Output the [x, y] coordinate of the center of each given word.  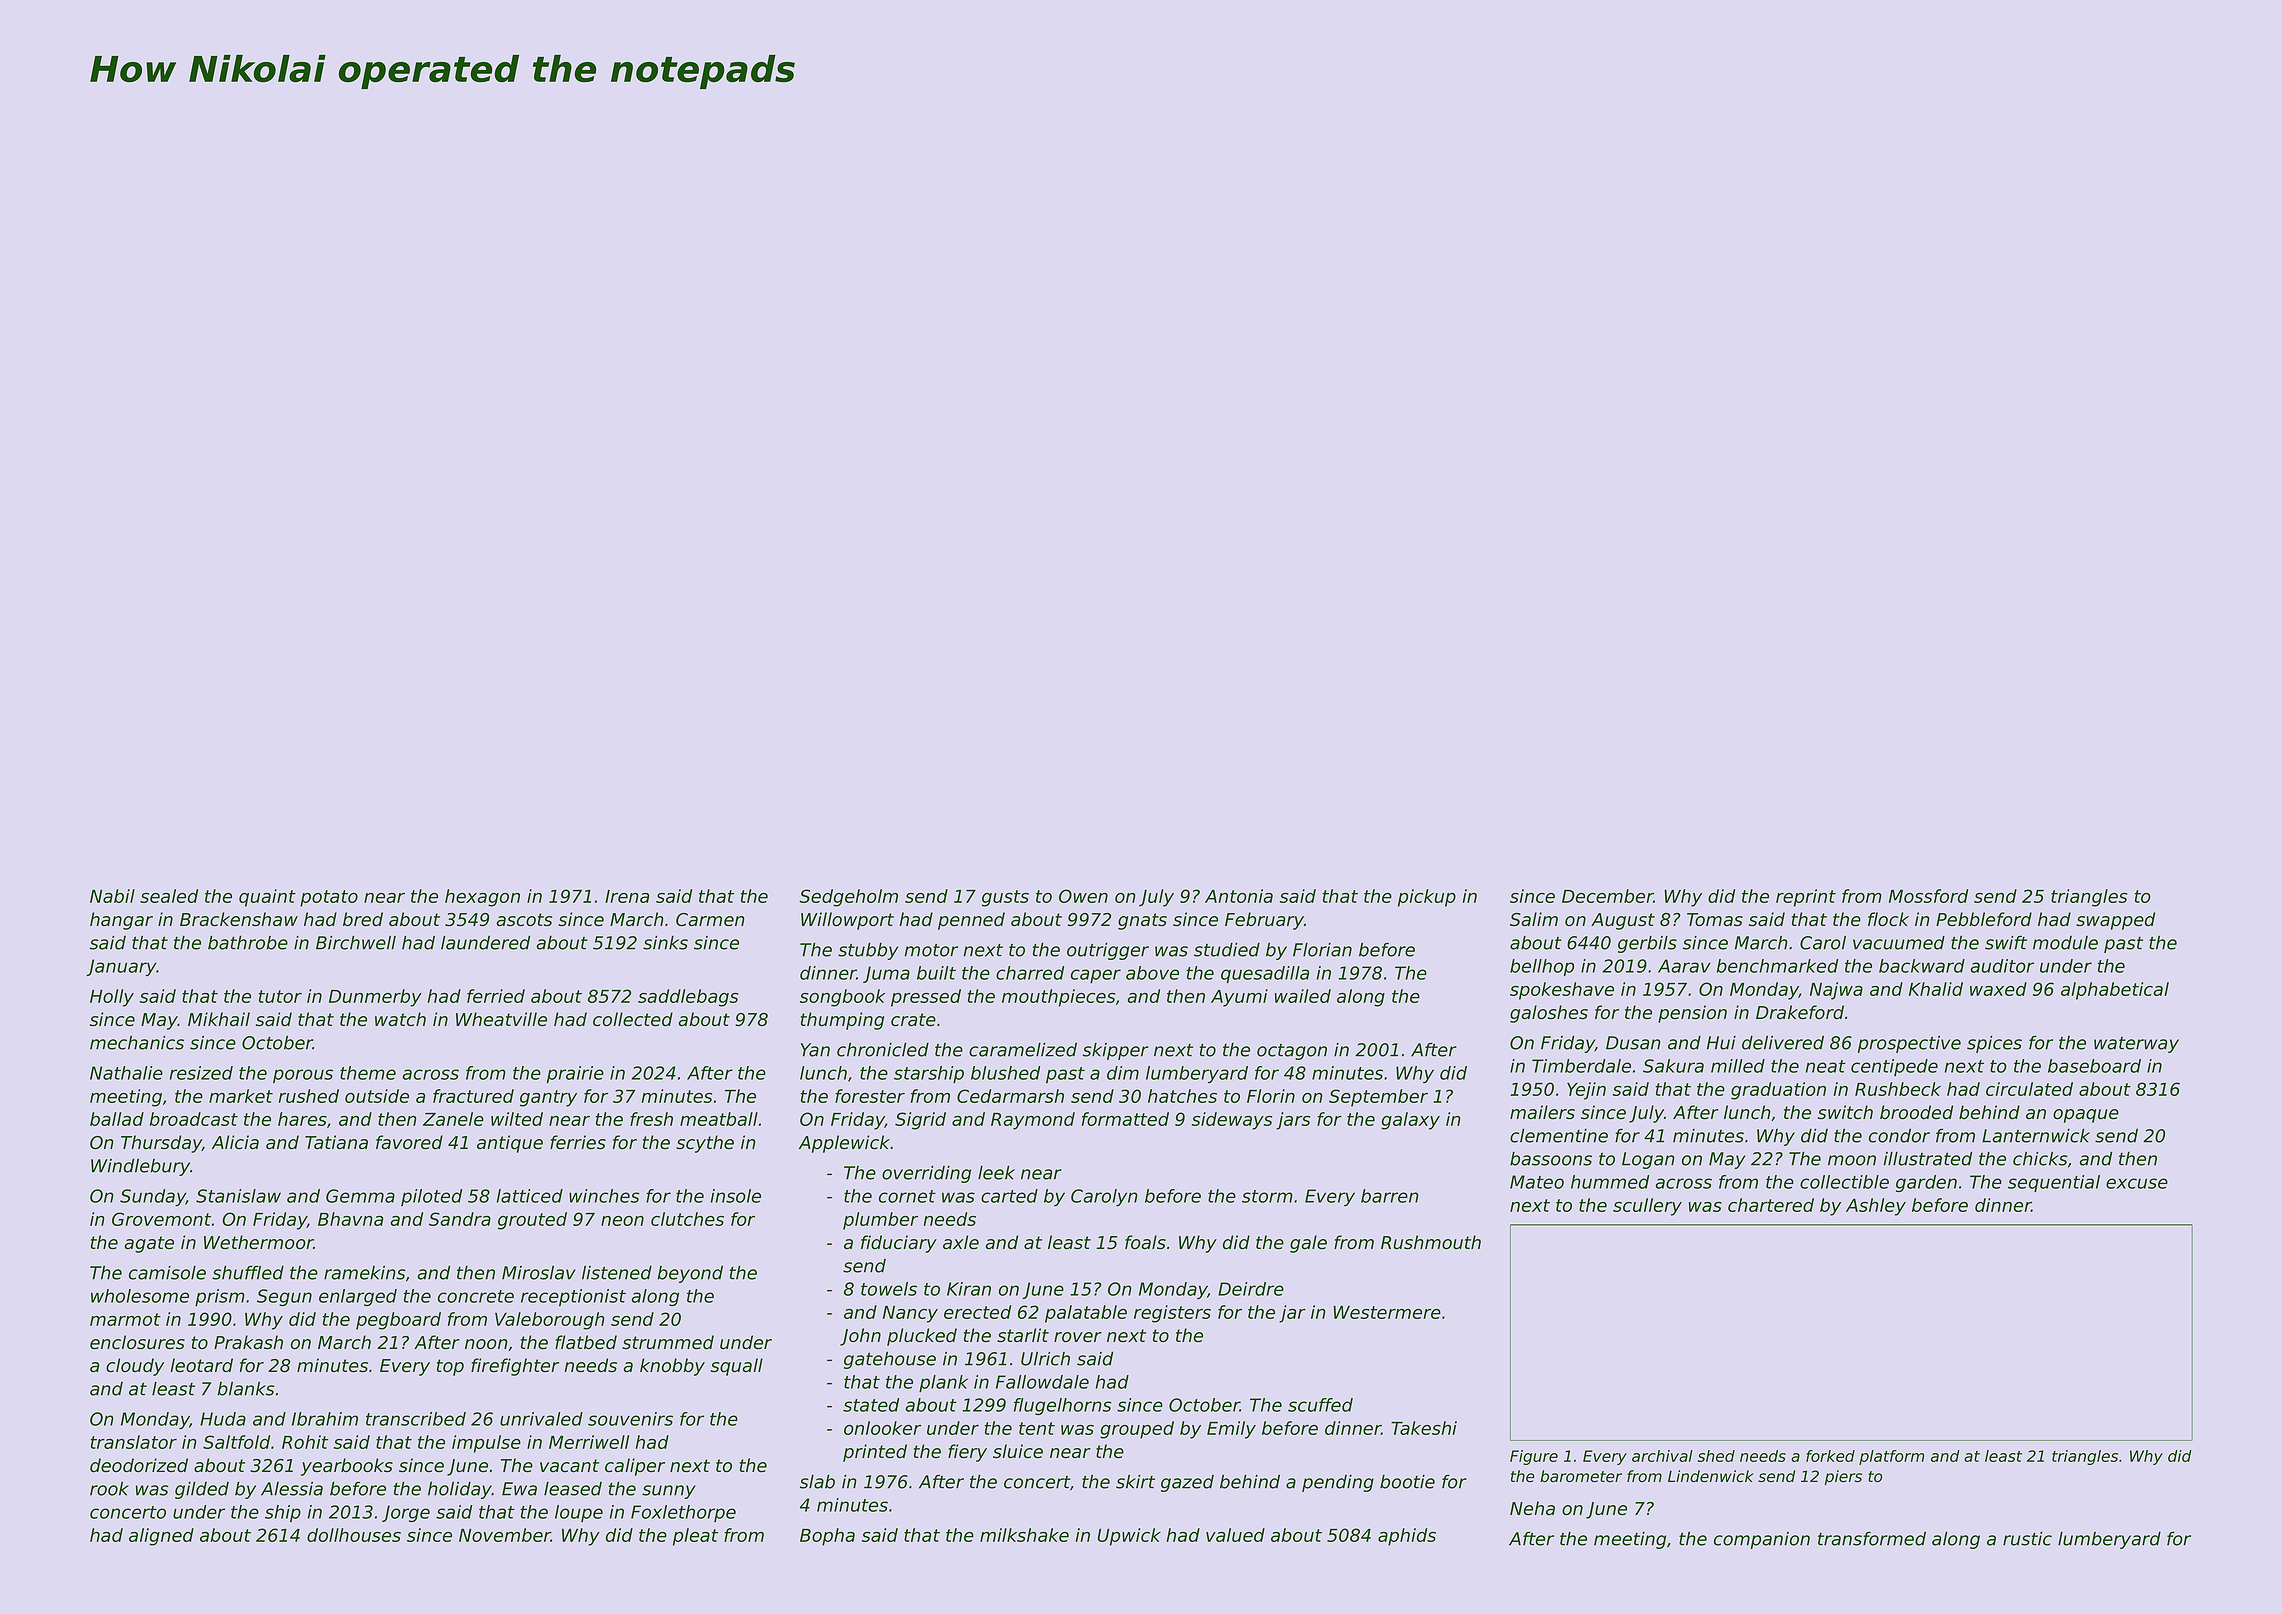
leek [996, 1172]
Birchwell [356, 942]
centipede [1894, 1067]
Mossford [1928, 896]
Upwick [1129, 1537]
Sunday [153, 1197]
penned [971, 921]
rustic [2027, 1538]
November [505, 1535]
